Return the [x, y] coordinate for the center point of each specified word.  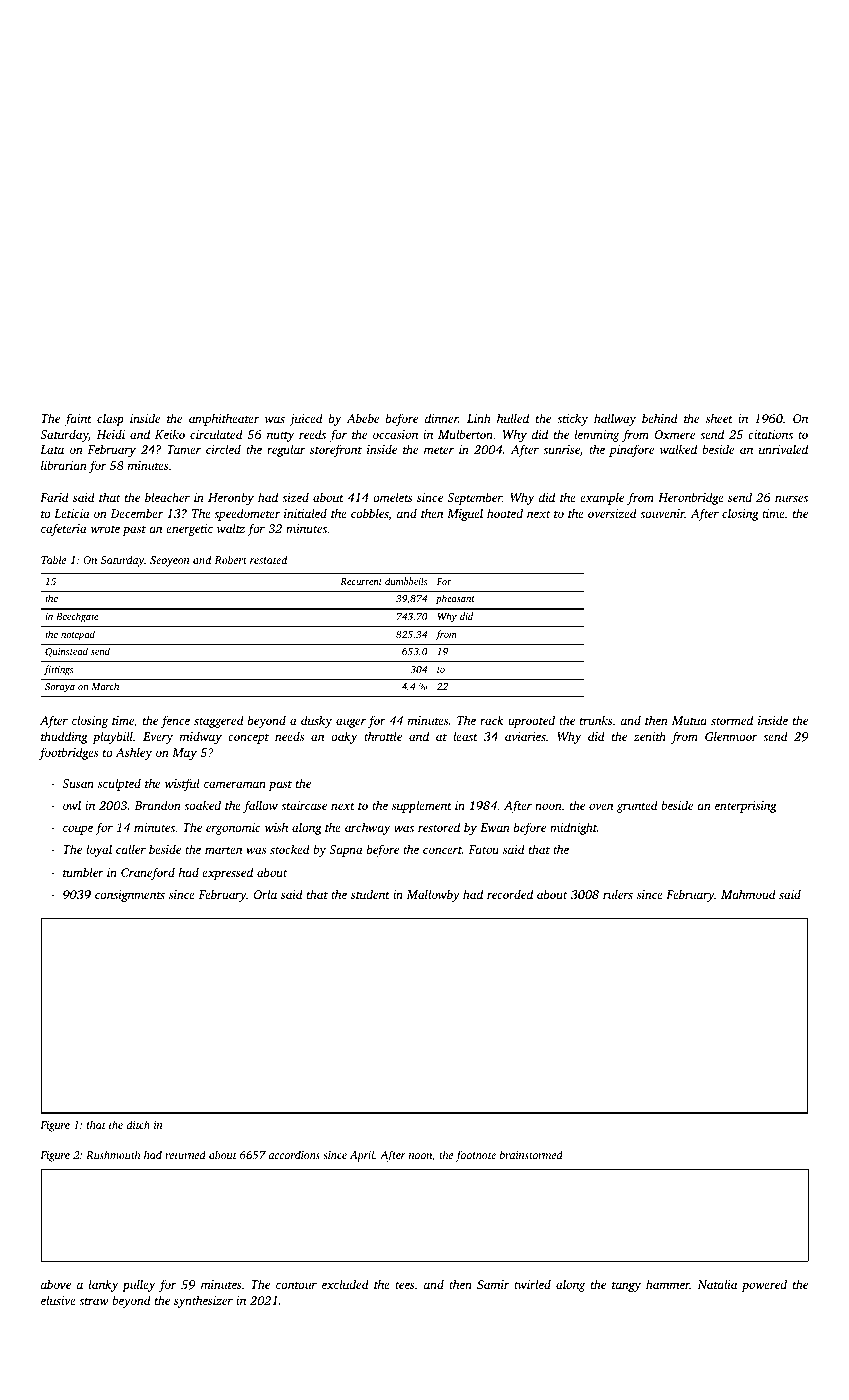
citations [770, 434]
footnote [476, 1156]
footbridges [68, 753]
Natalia [717, 1284]
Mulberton [465, 434]
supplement [422, 806]
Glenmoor [731, 736]
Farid [54, 497]
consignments [130, 896]
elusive [58, 1300]
